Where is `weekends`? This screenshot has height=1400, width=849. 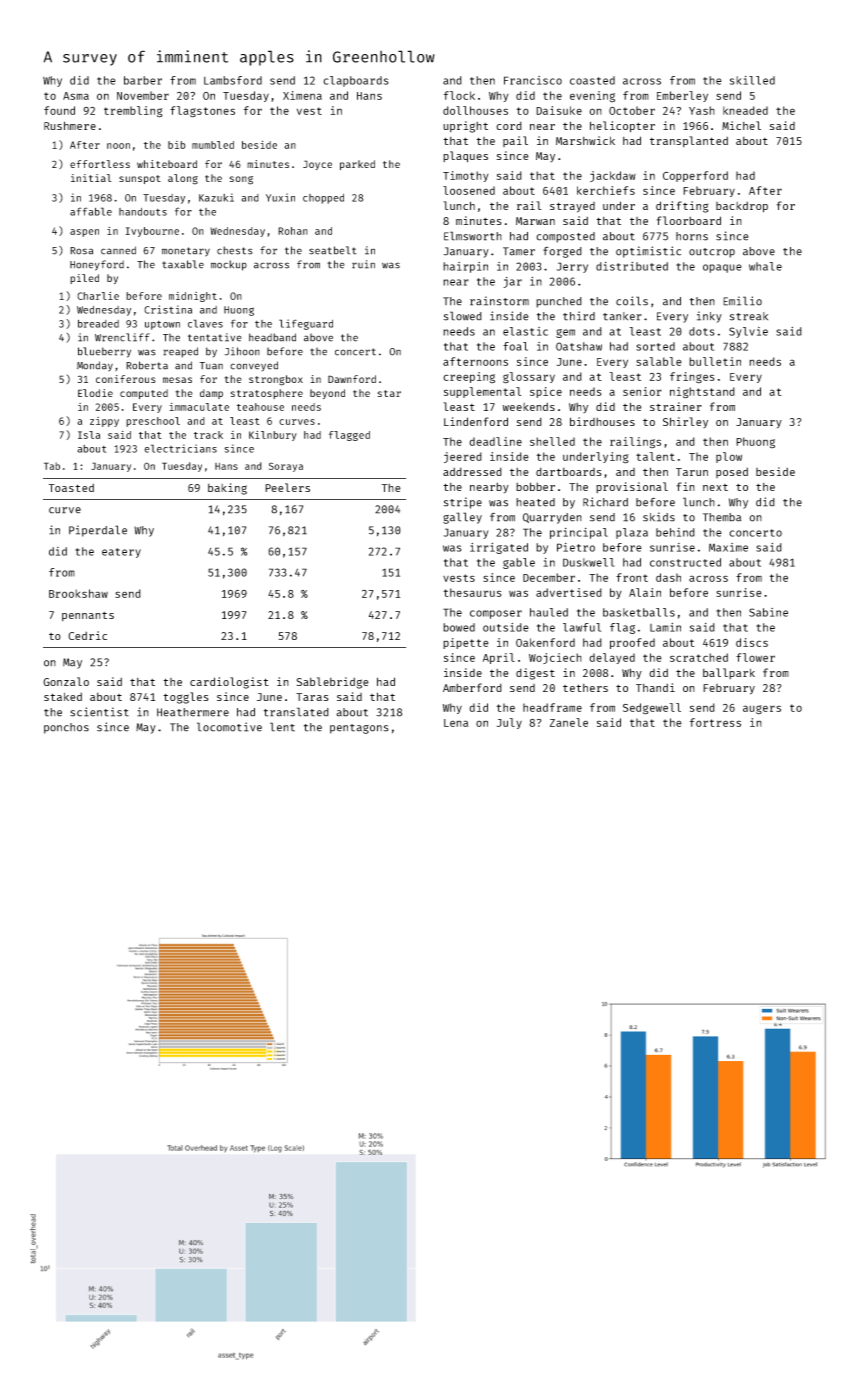
weekends is located at coordinates (528, 407).
